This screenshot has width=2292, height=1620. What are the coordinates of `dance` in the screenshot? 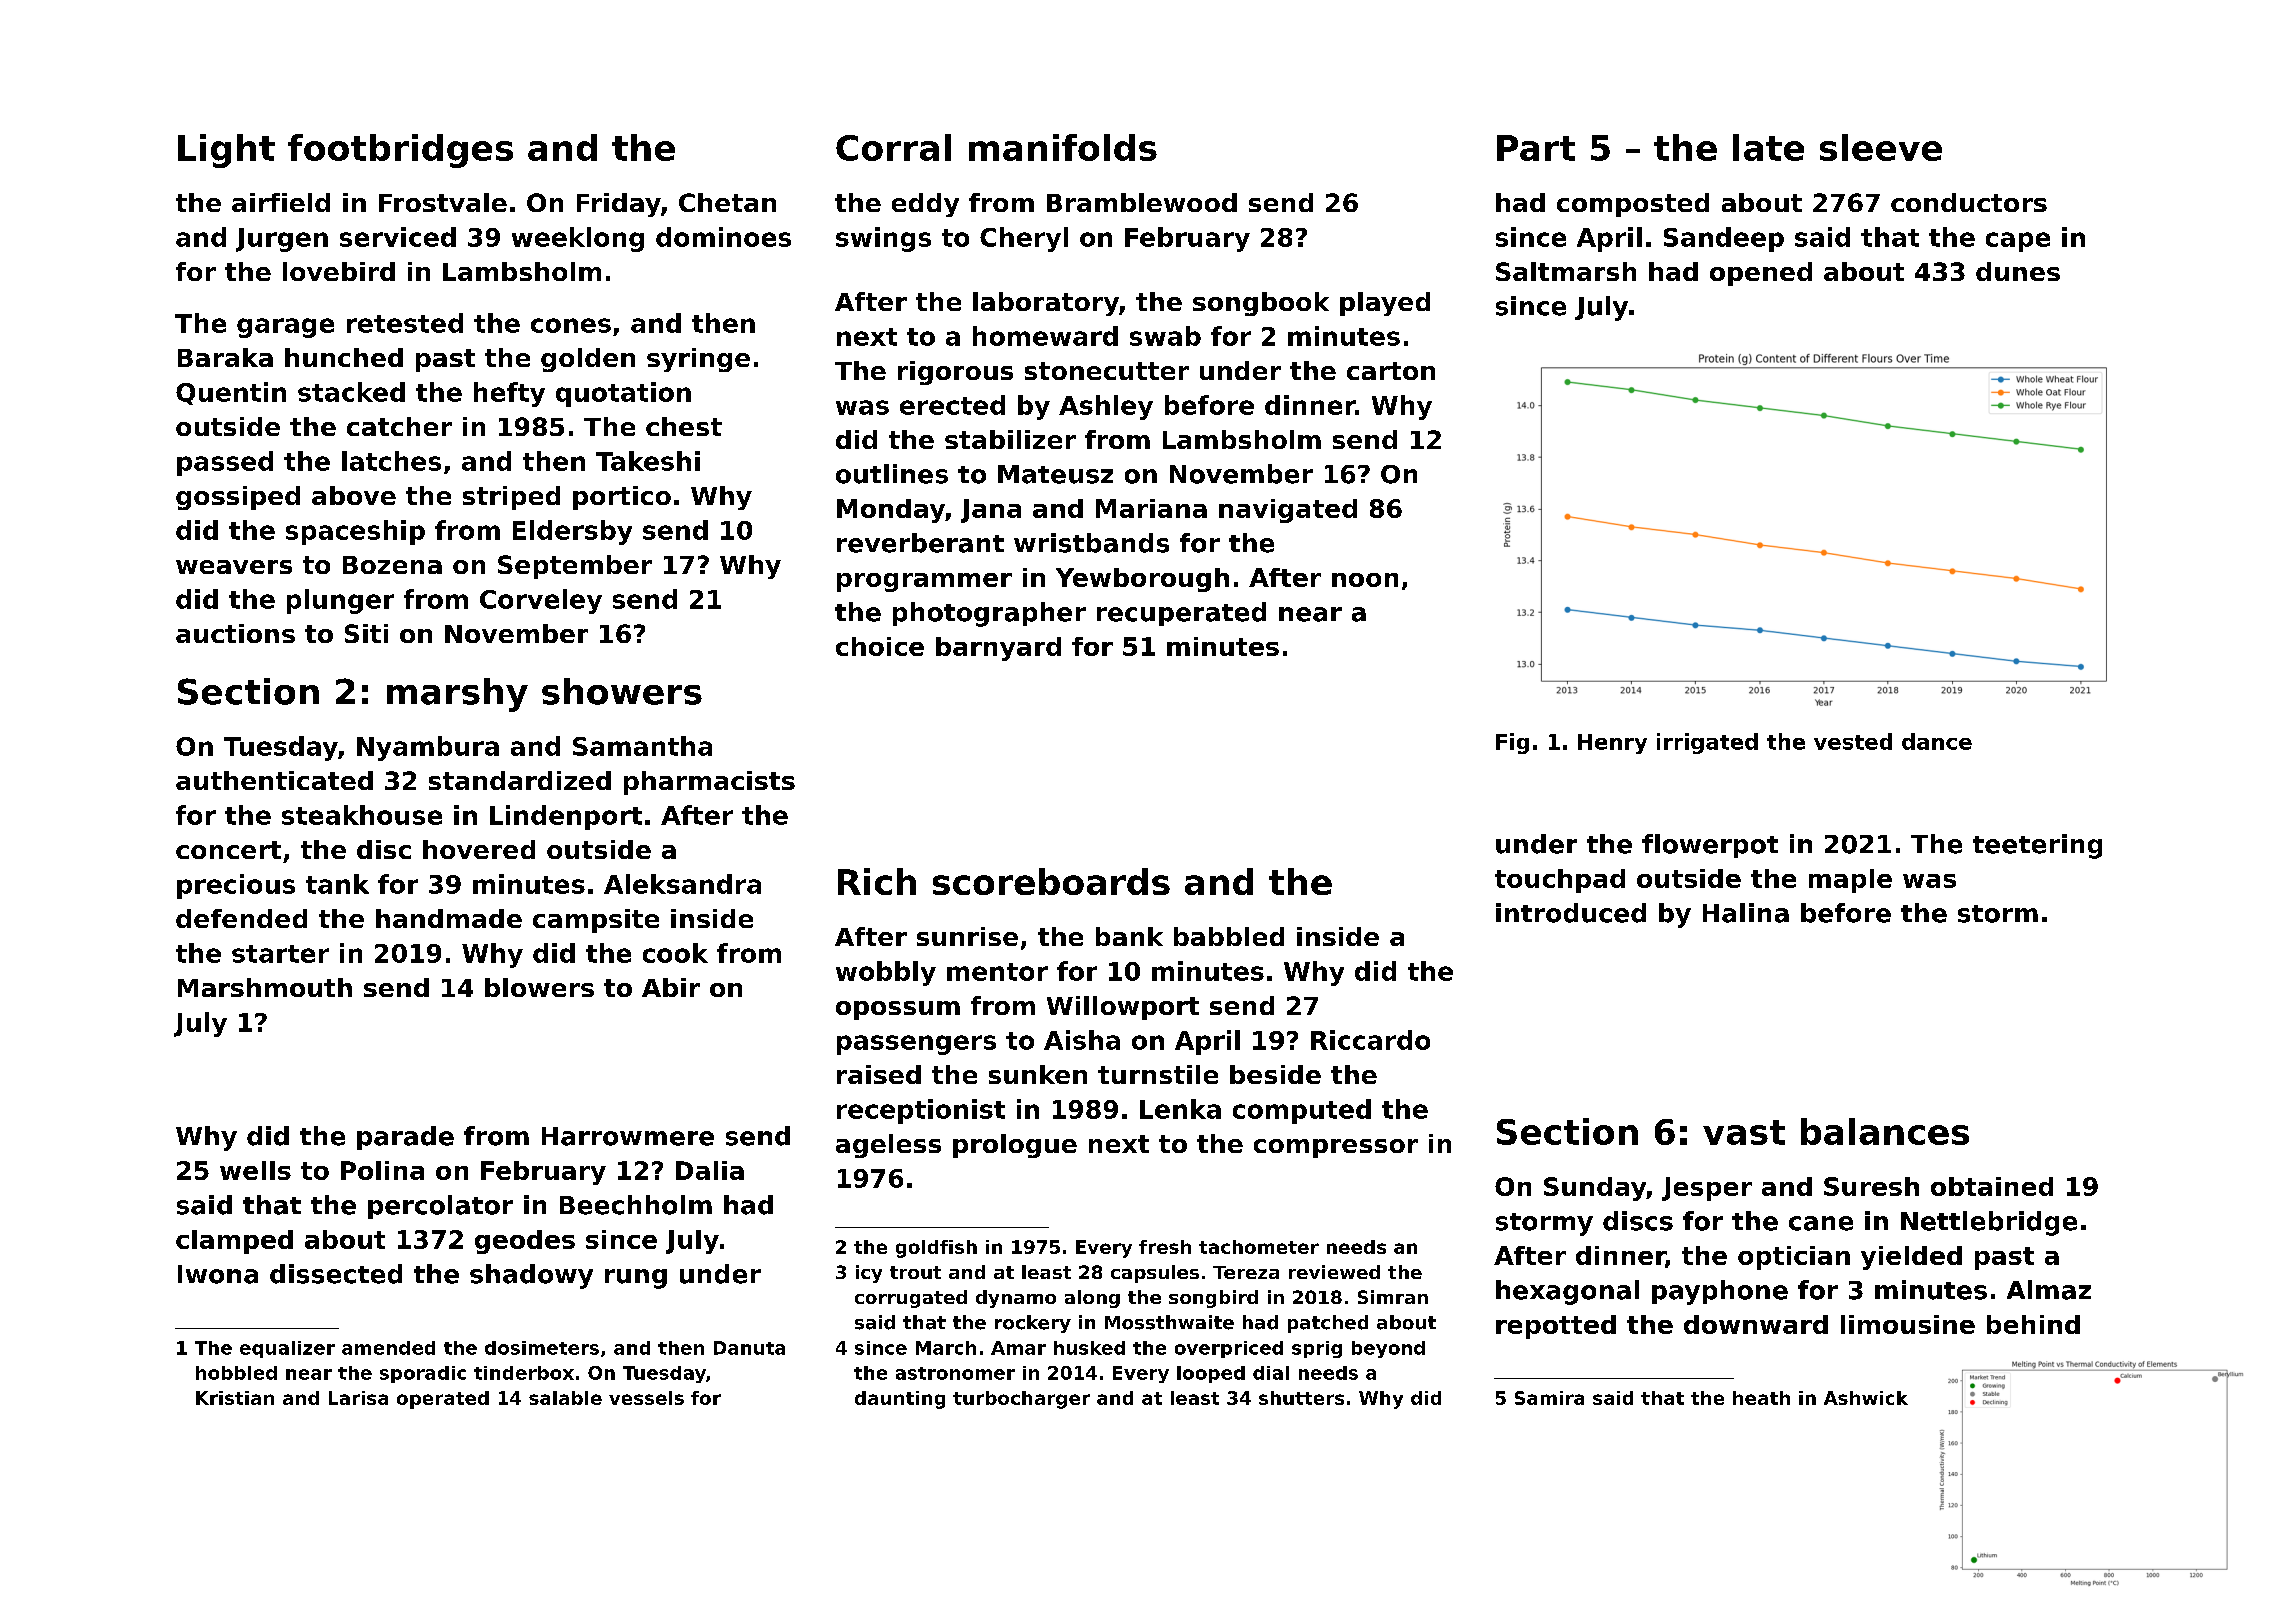 It's located at (1937, 741).
